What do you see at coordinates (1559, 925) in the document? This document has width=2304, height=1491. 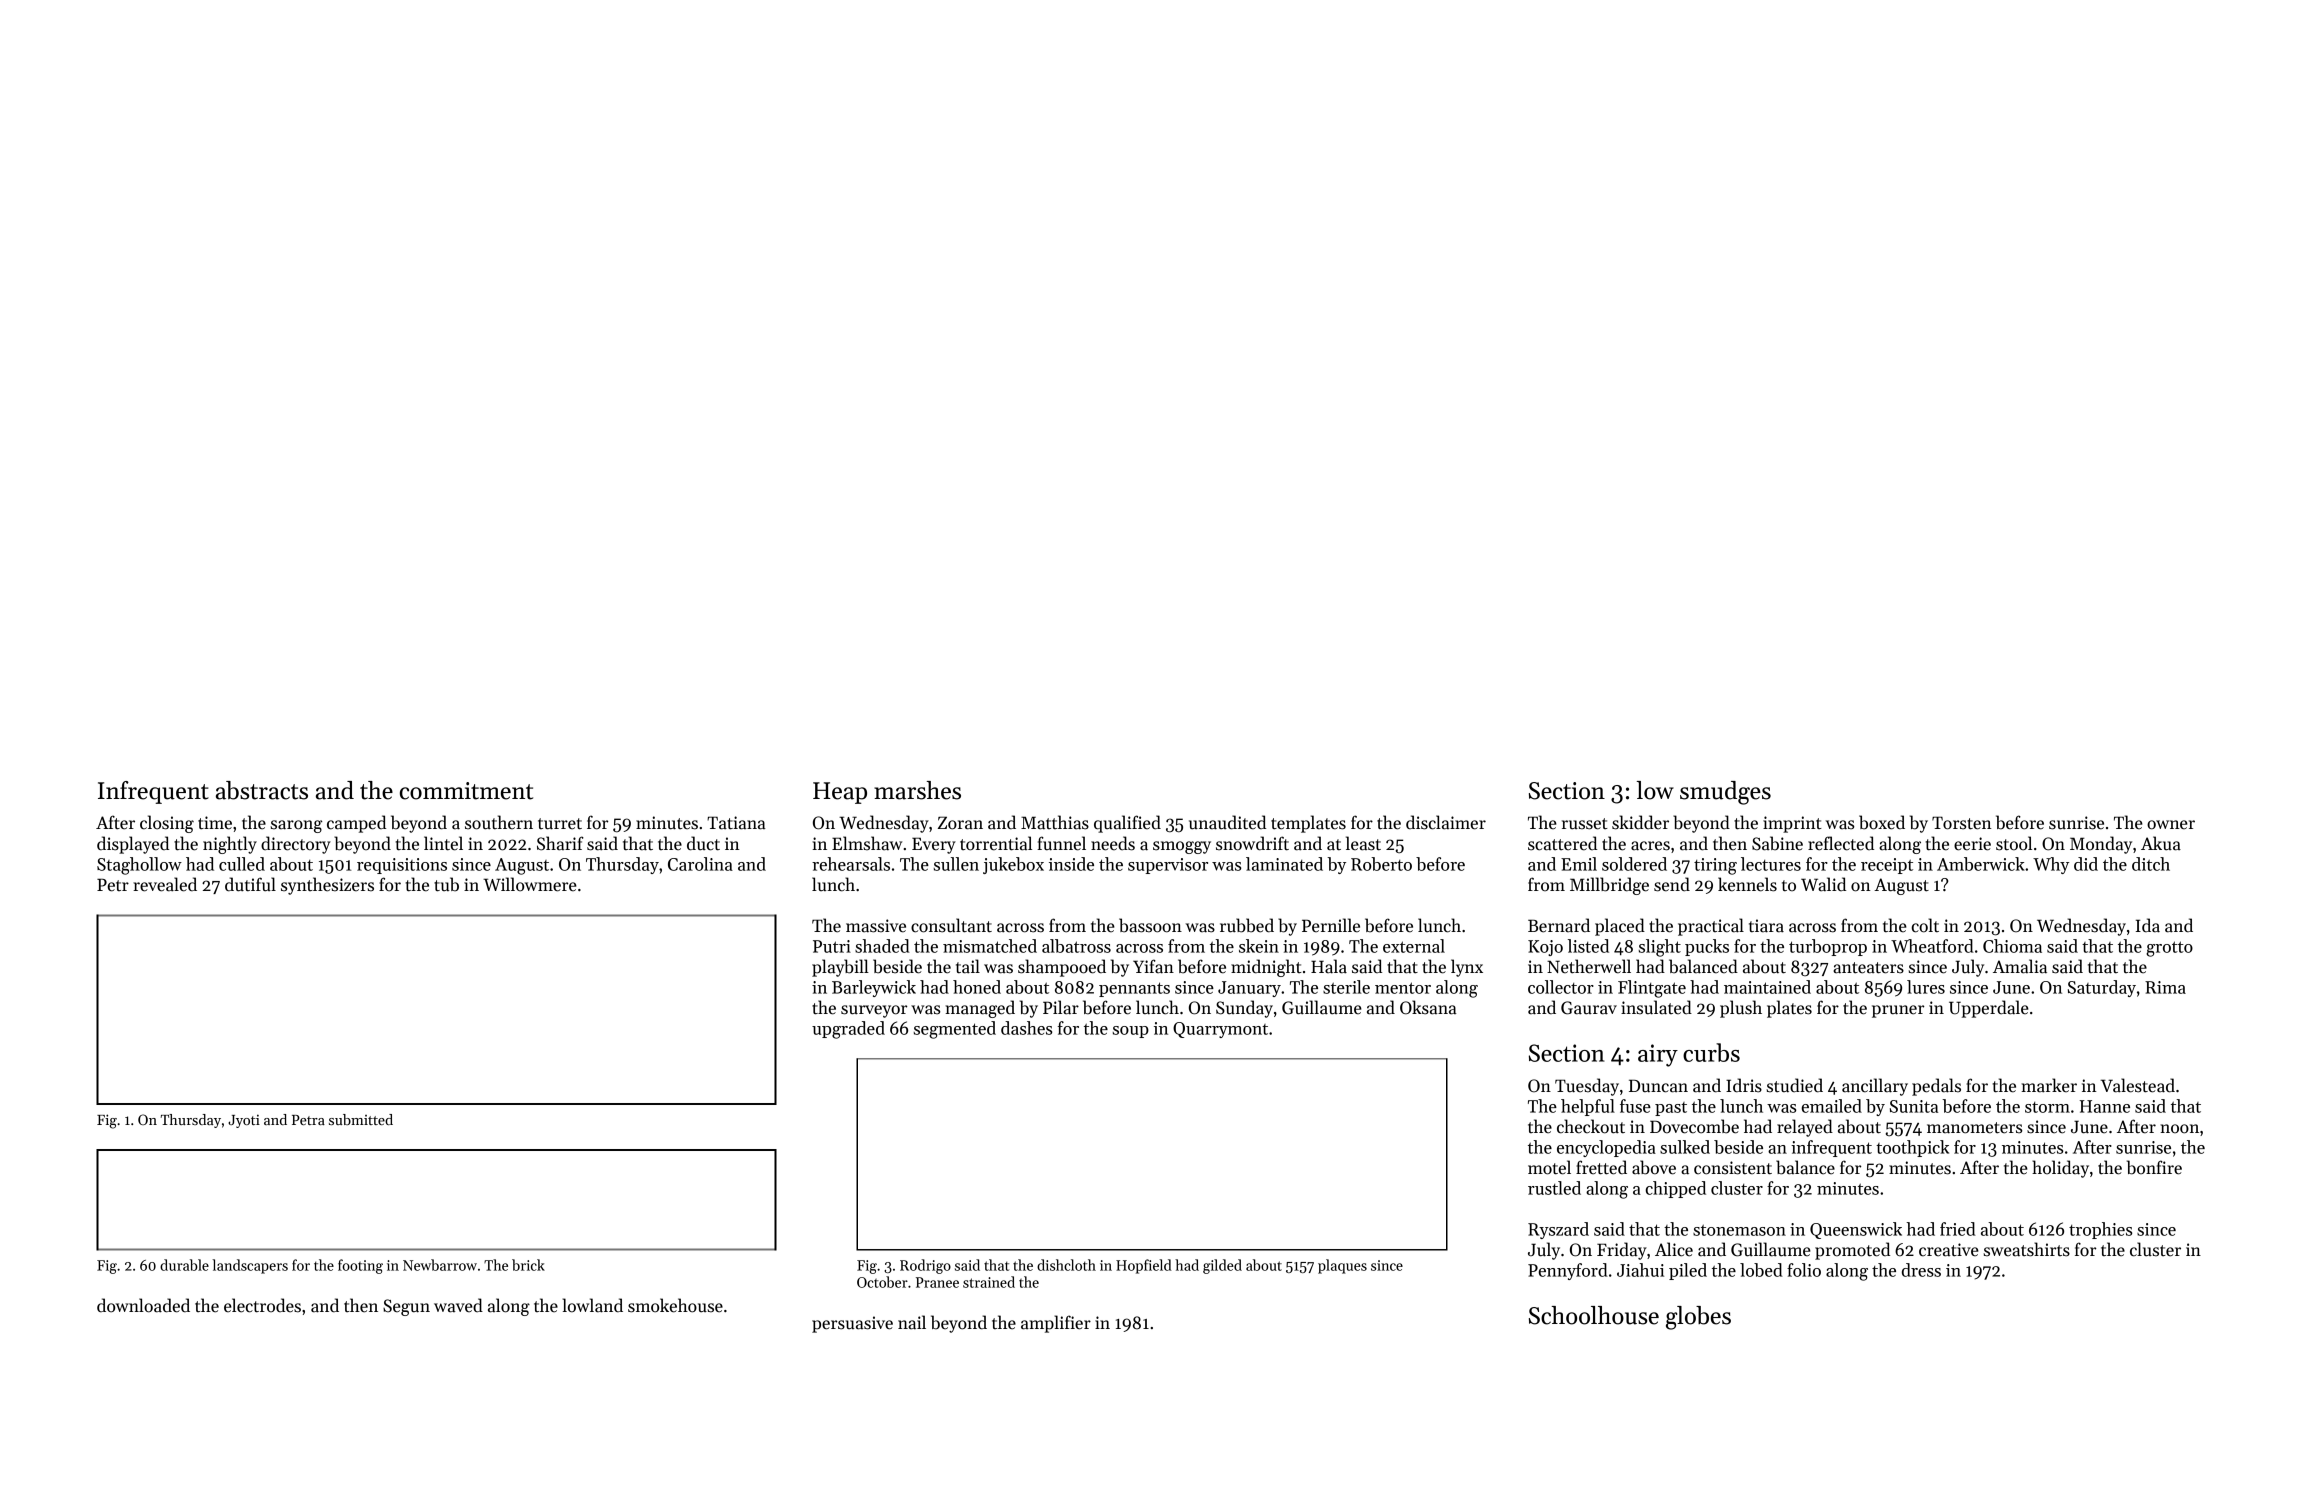 I see `Bernard` at bounding box center [1559, 925].
